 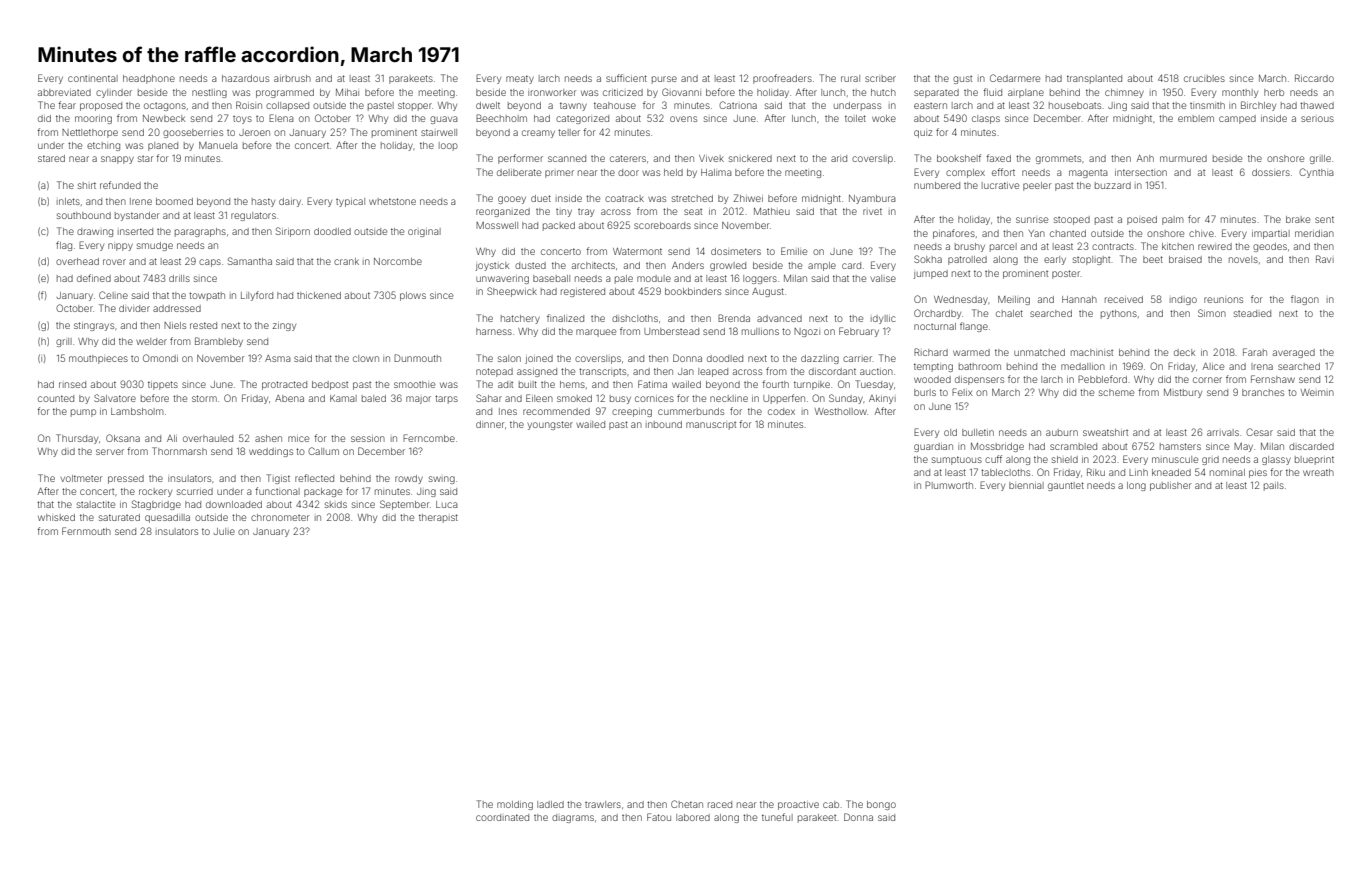 I want to click on therapist, so click(x=438, y=518).
